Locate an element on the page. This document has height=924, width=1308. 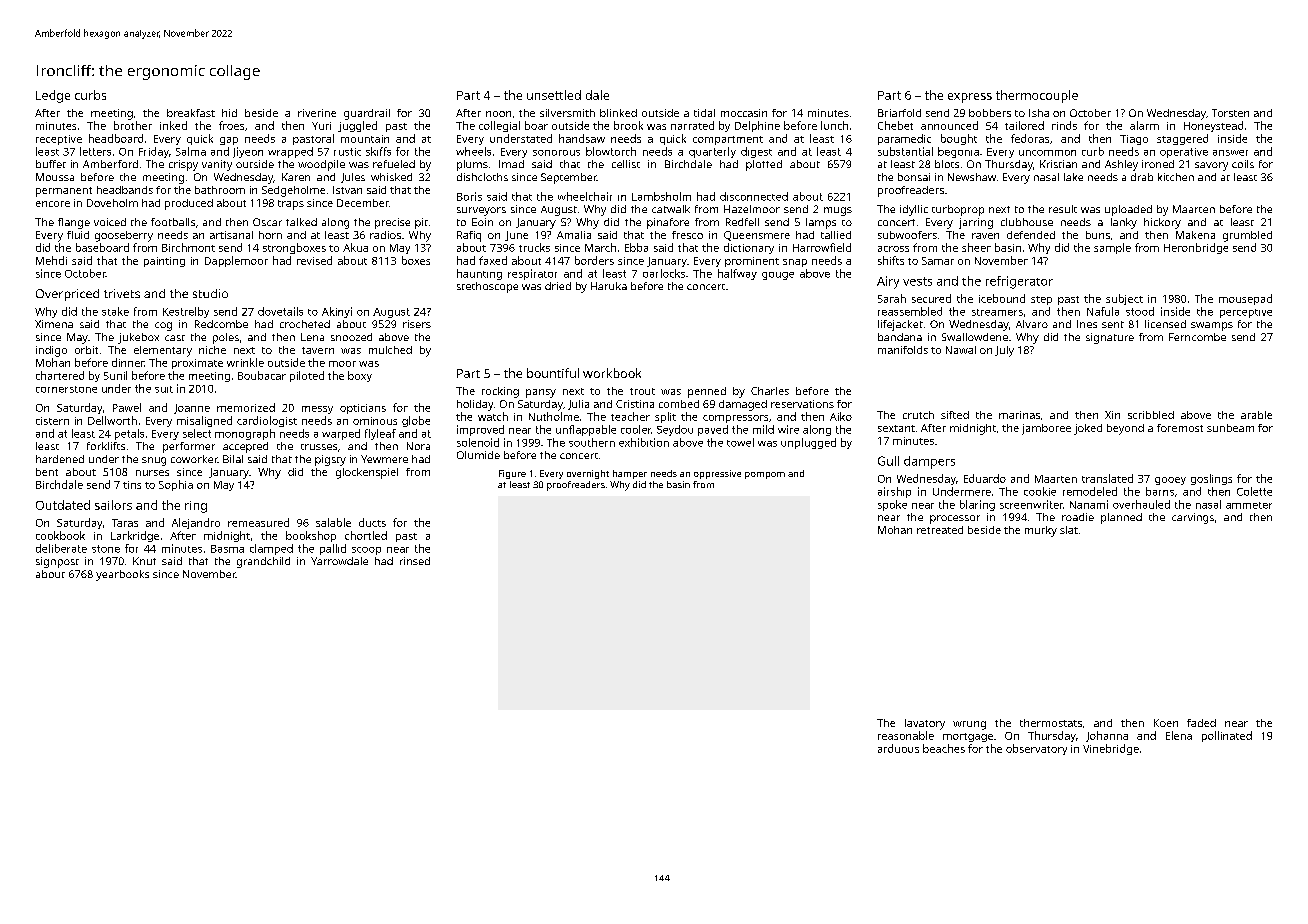
arable is located at coordinates (1256, 415).
